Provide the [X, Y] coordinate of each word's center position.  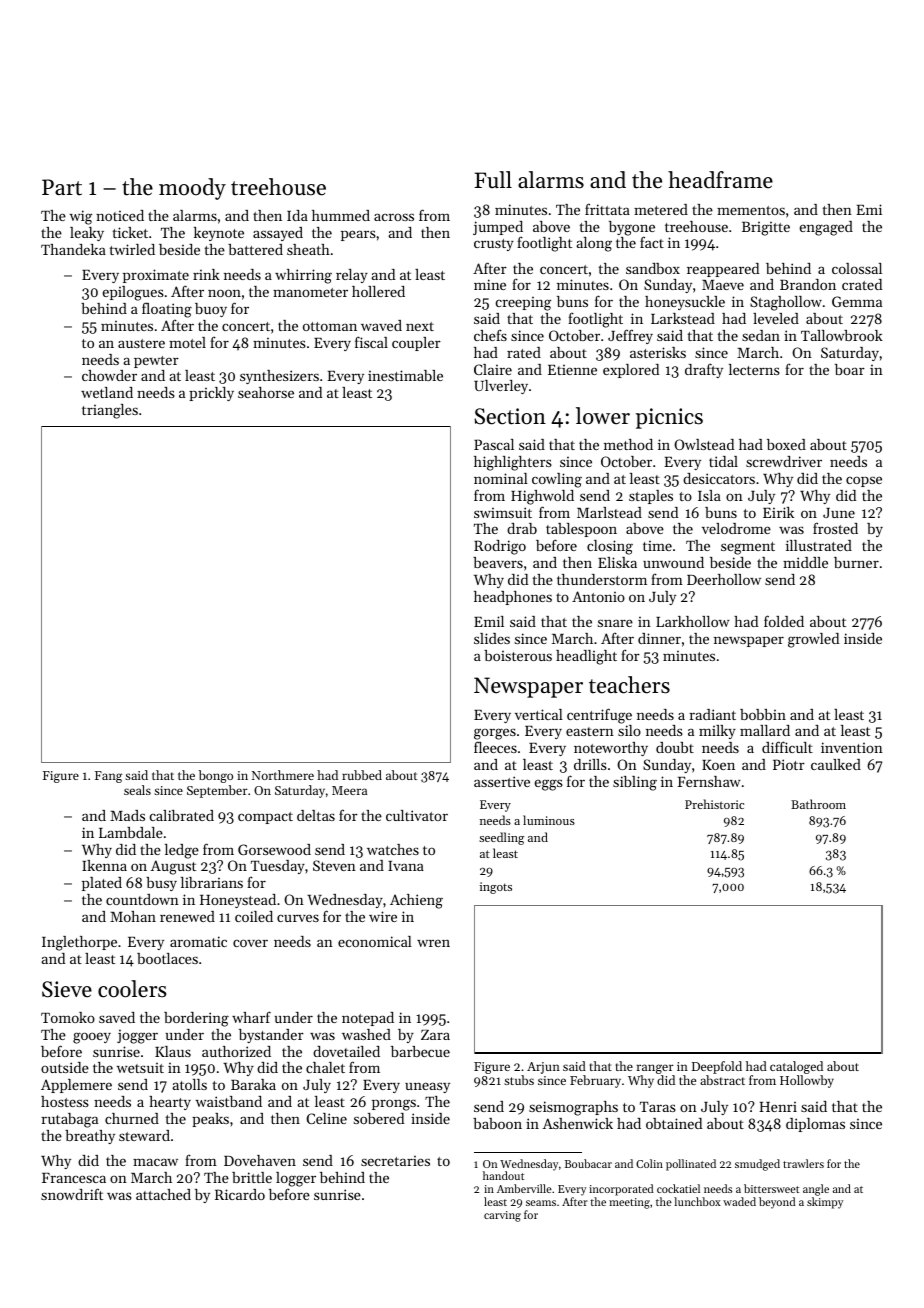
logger [296, 1179]
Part [62, 187]
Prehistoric [714, 804]
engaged [826, 228]
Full [493, 179]
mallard [765, 730]
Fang [108, 777]
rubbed [362, 775]
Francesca [74, 1178]
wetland [107, 392]
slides [492, 638]
